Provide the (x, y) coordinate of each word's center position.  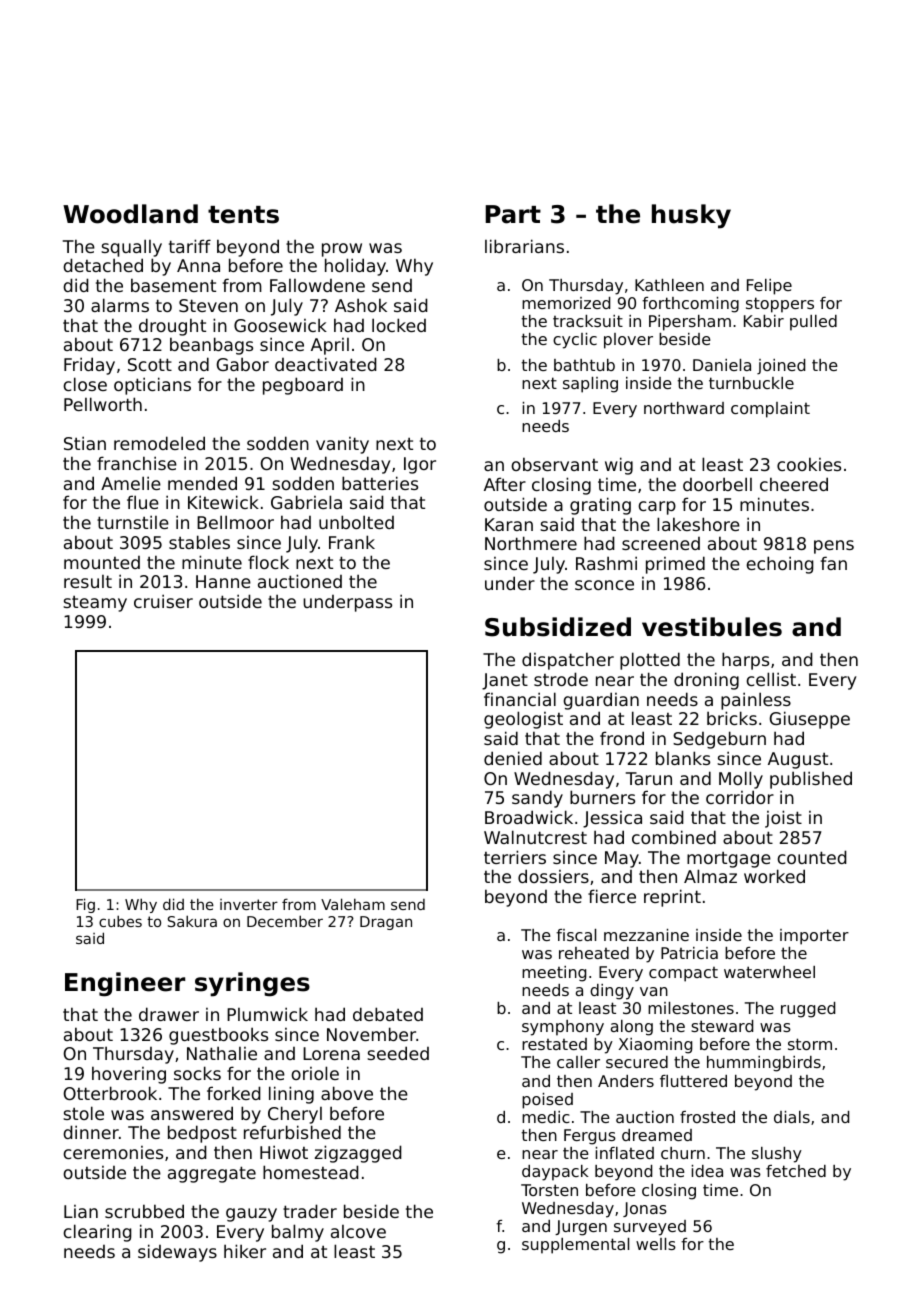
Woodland (130, 214)
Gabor (243, 364)
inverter (249, 904)
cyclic (575, 341)
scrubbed (144, 1211)
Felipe (769, 287)
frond (622, 738)
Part (513, 214)
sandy (537, 799)
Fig (85, 905)
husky (691, 216)
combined (674, 837)
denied (513, 758)
